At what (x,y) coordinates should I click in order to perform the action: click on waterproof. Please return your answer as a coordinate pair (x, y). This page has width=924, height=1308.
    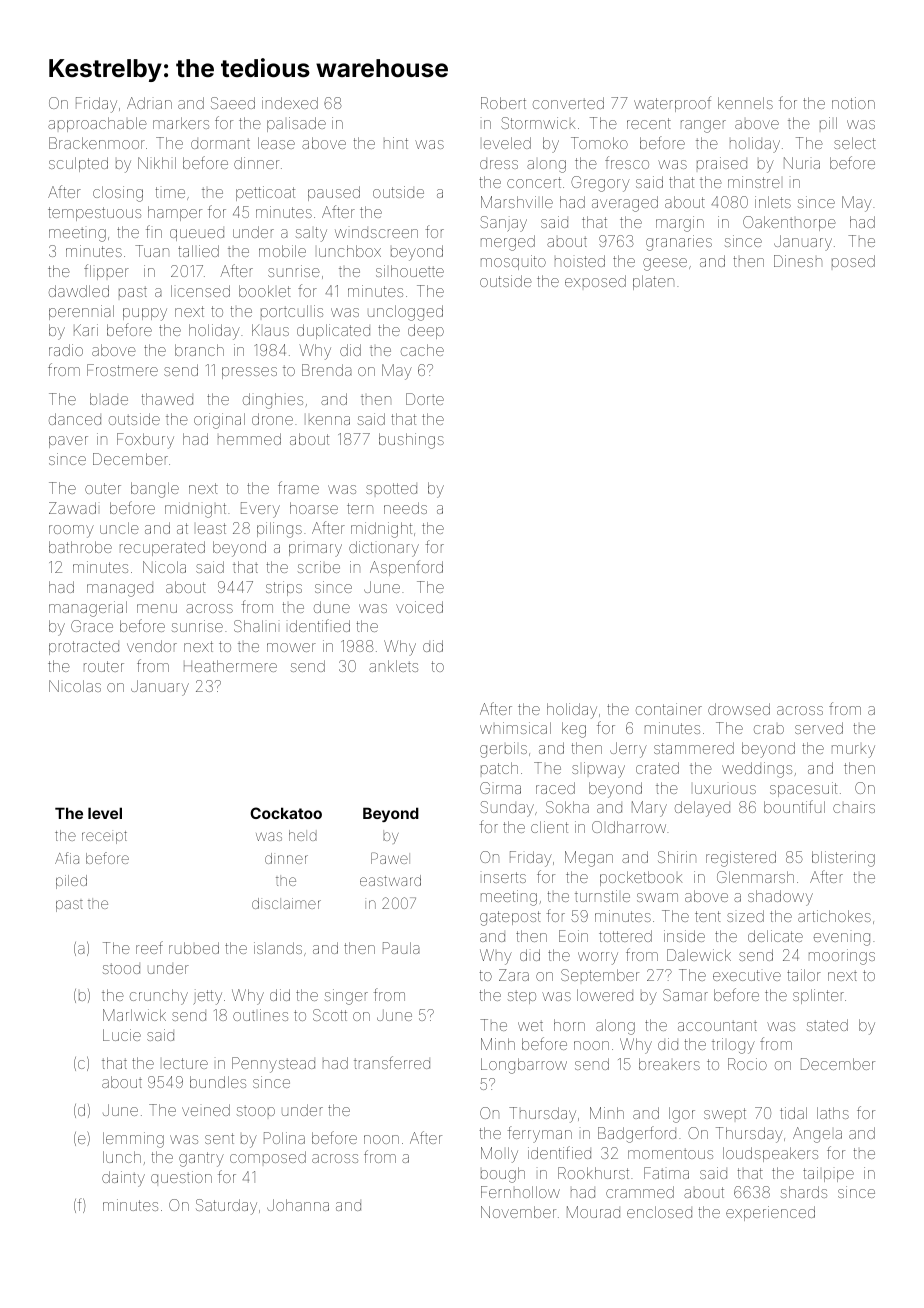
    Looking at the image, I should click on (672, 104).
